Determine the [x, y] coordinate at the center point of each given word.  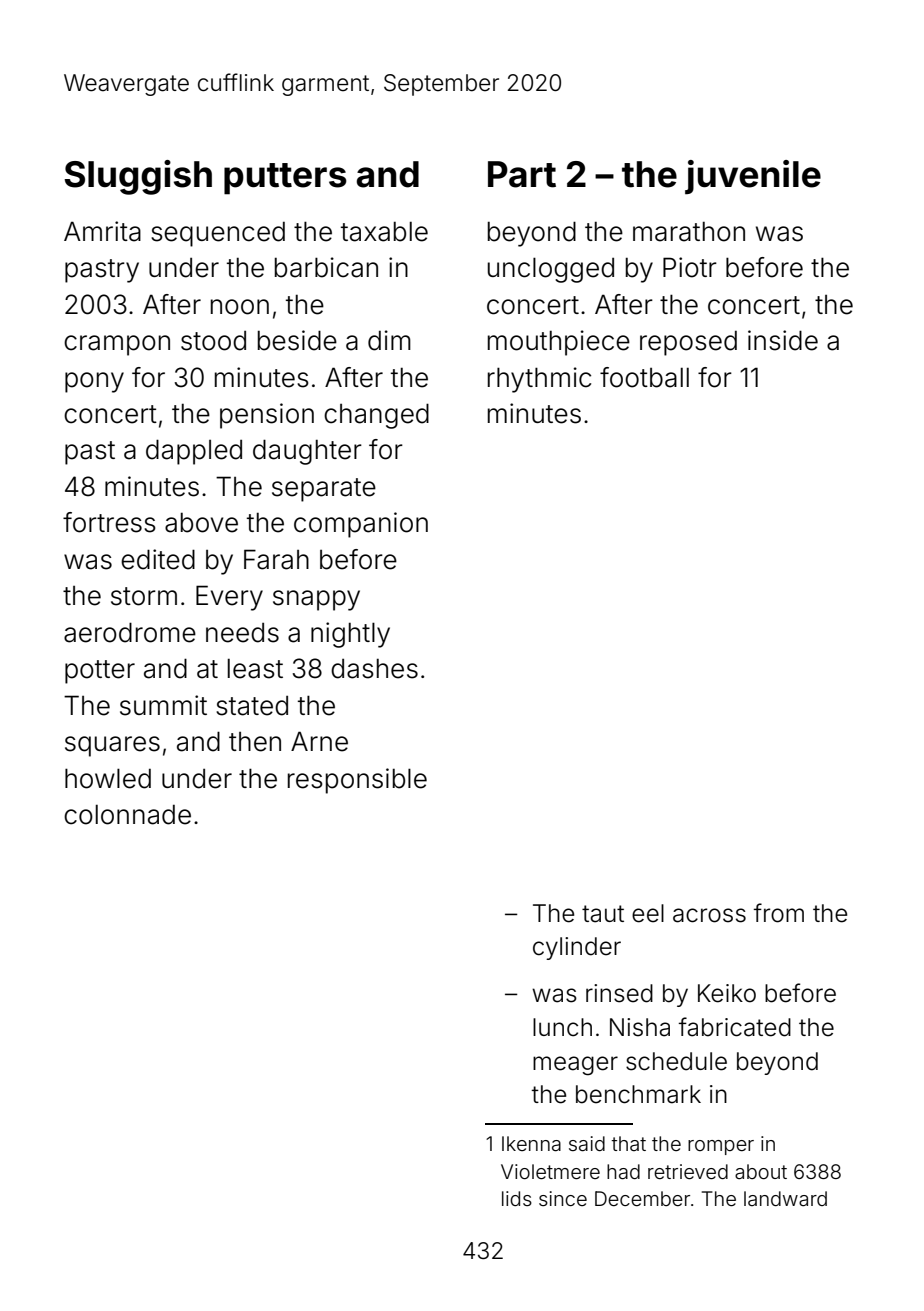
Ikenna [531, 1143]
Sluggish [138, 177]
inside [783, 340]
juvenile [753, 177]
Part [522, 174]
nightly [350, 635]
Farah [276, 559]
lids [517, 1198]
